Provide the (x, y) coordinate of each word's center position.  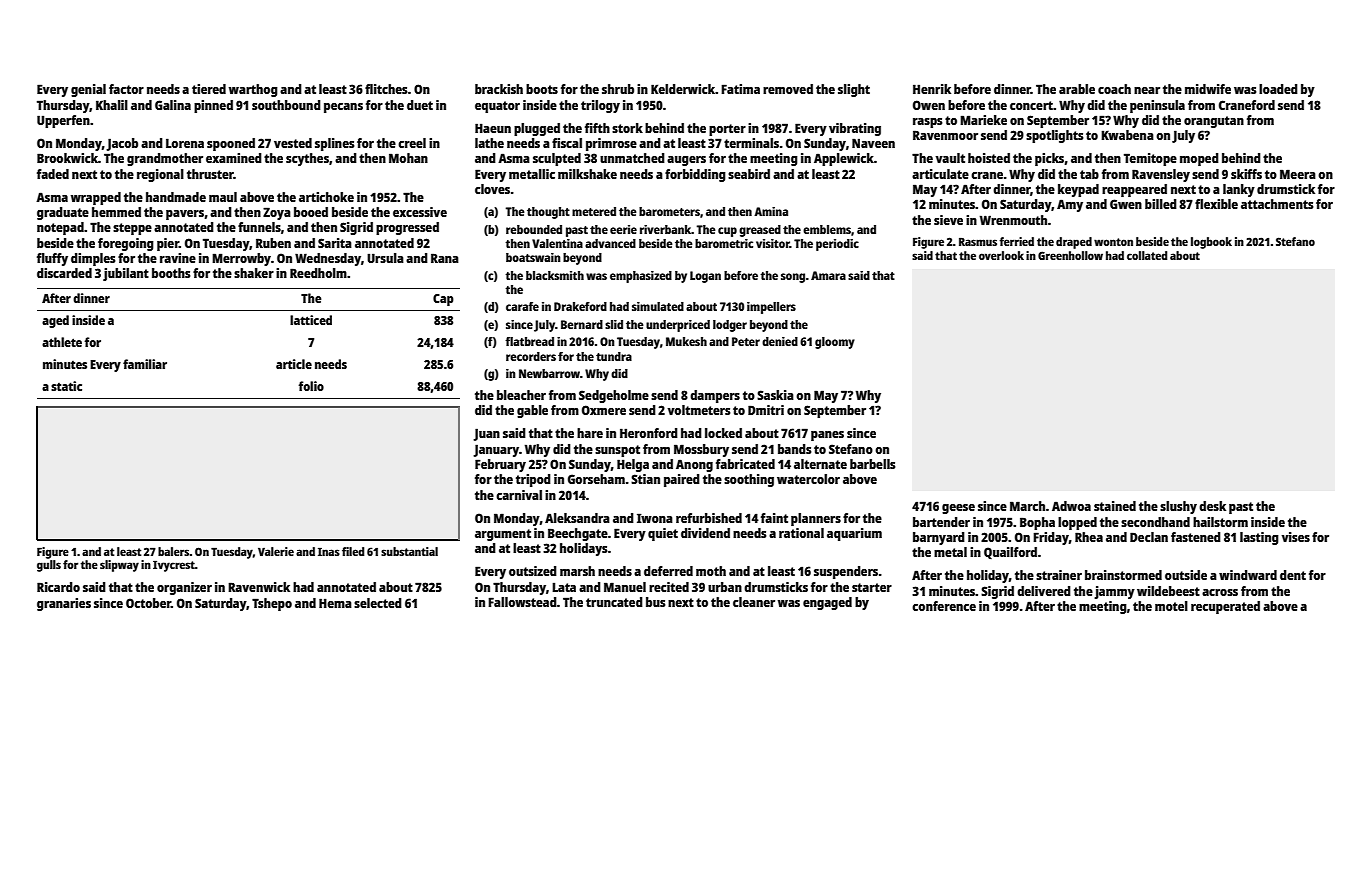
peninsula (1157, 106)
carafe (522, 306)
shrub (618, 89)
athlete (62, 342)
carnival (519, 495)
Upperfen (63, 121)
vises (1296, 537)
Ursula (385, 258)
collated (1147, 255)
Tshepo (272, 604)
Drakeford (580, 306)
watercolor (808, 479)
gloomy (835, 343)
